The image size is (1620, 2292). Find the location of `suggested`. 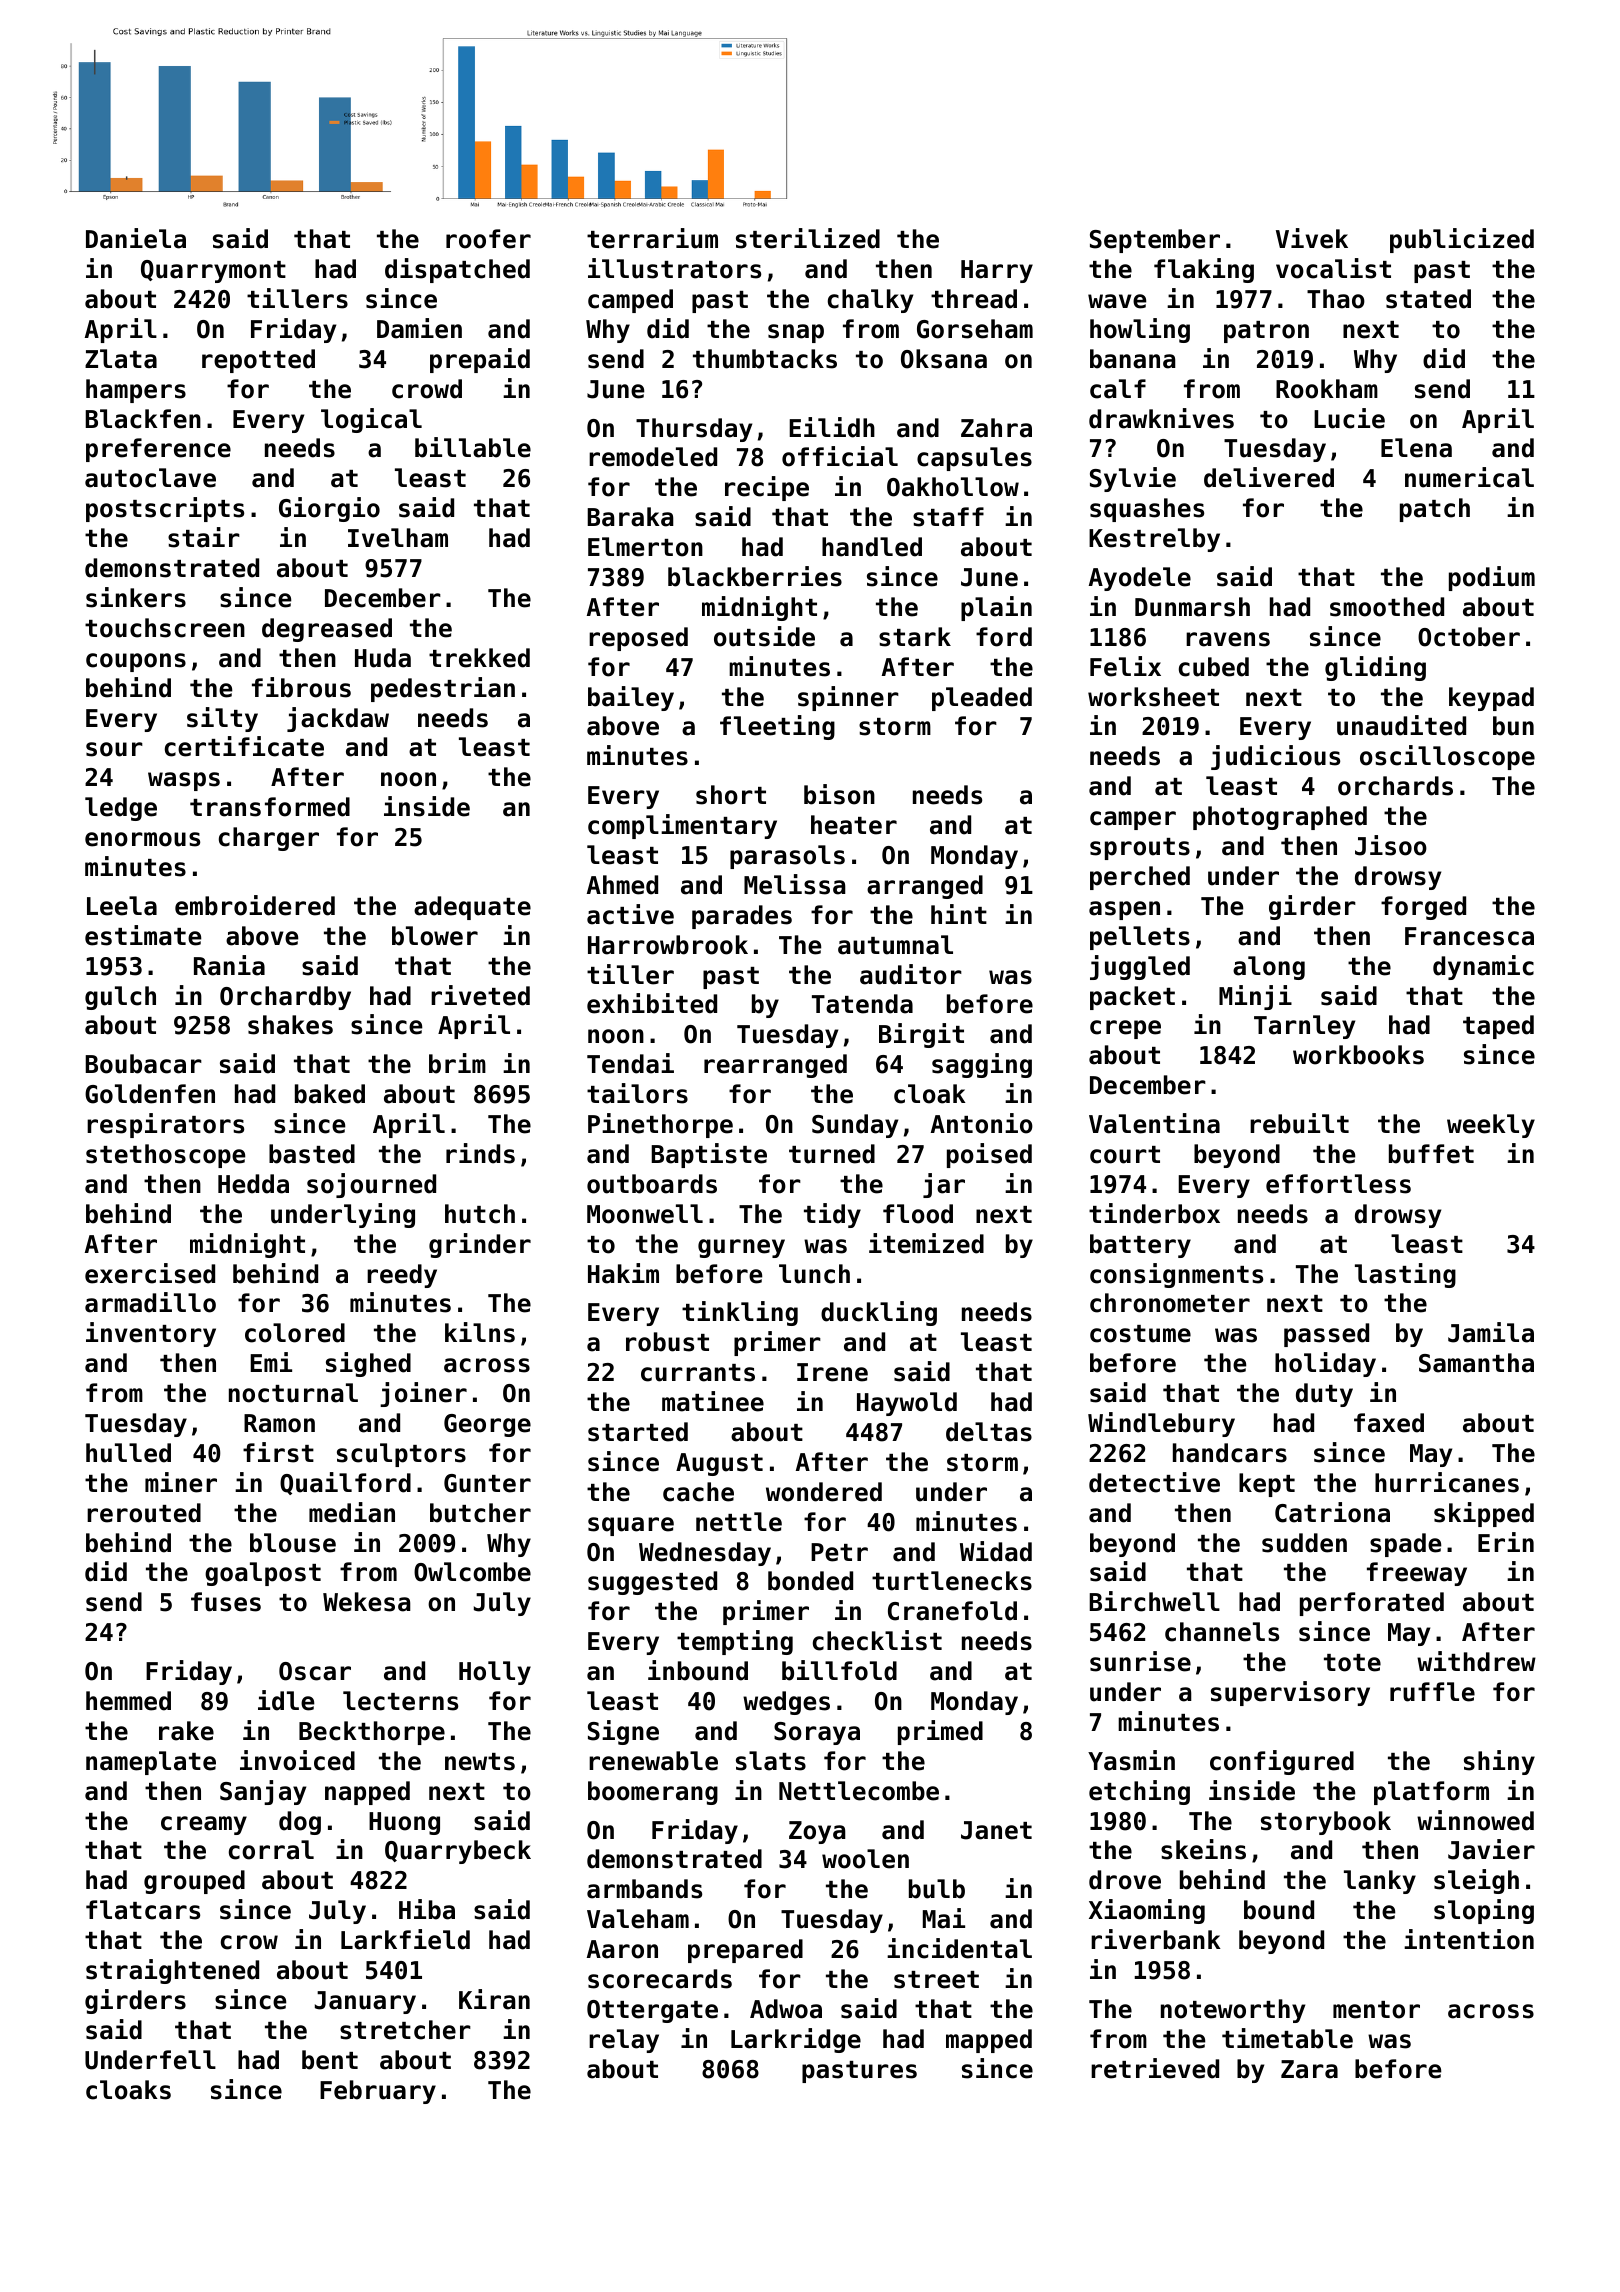

suggested is located at coordinates (652, 1583).
